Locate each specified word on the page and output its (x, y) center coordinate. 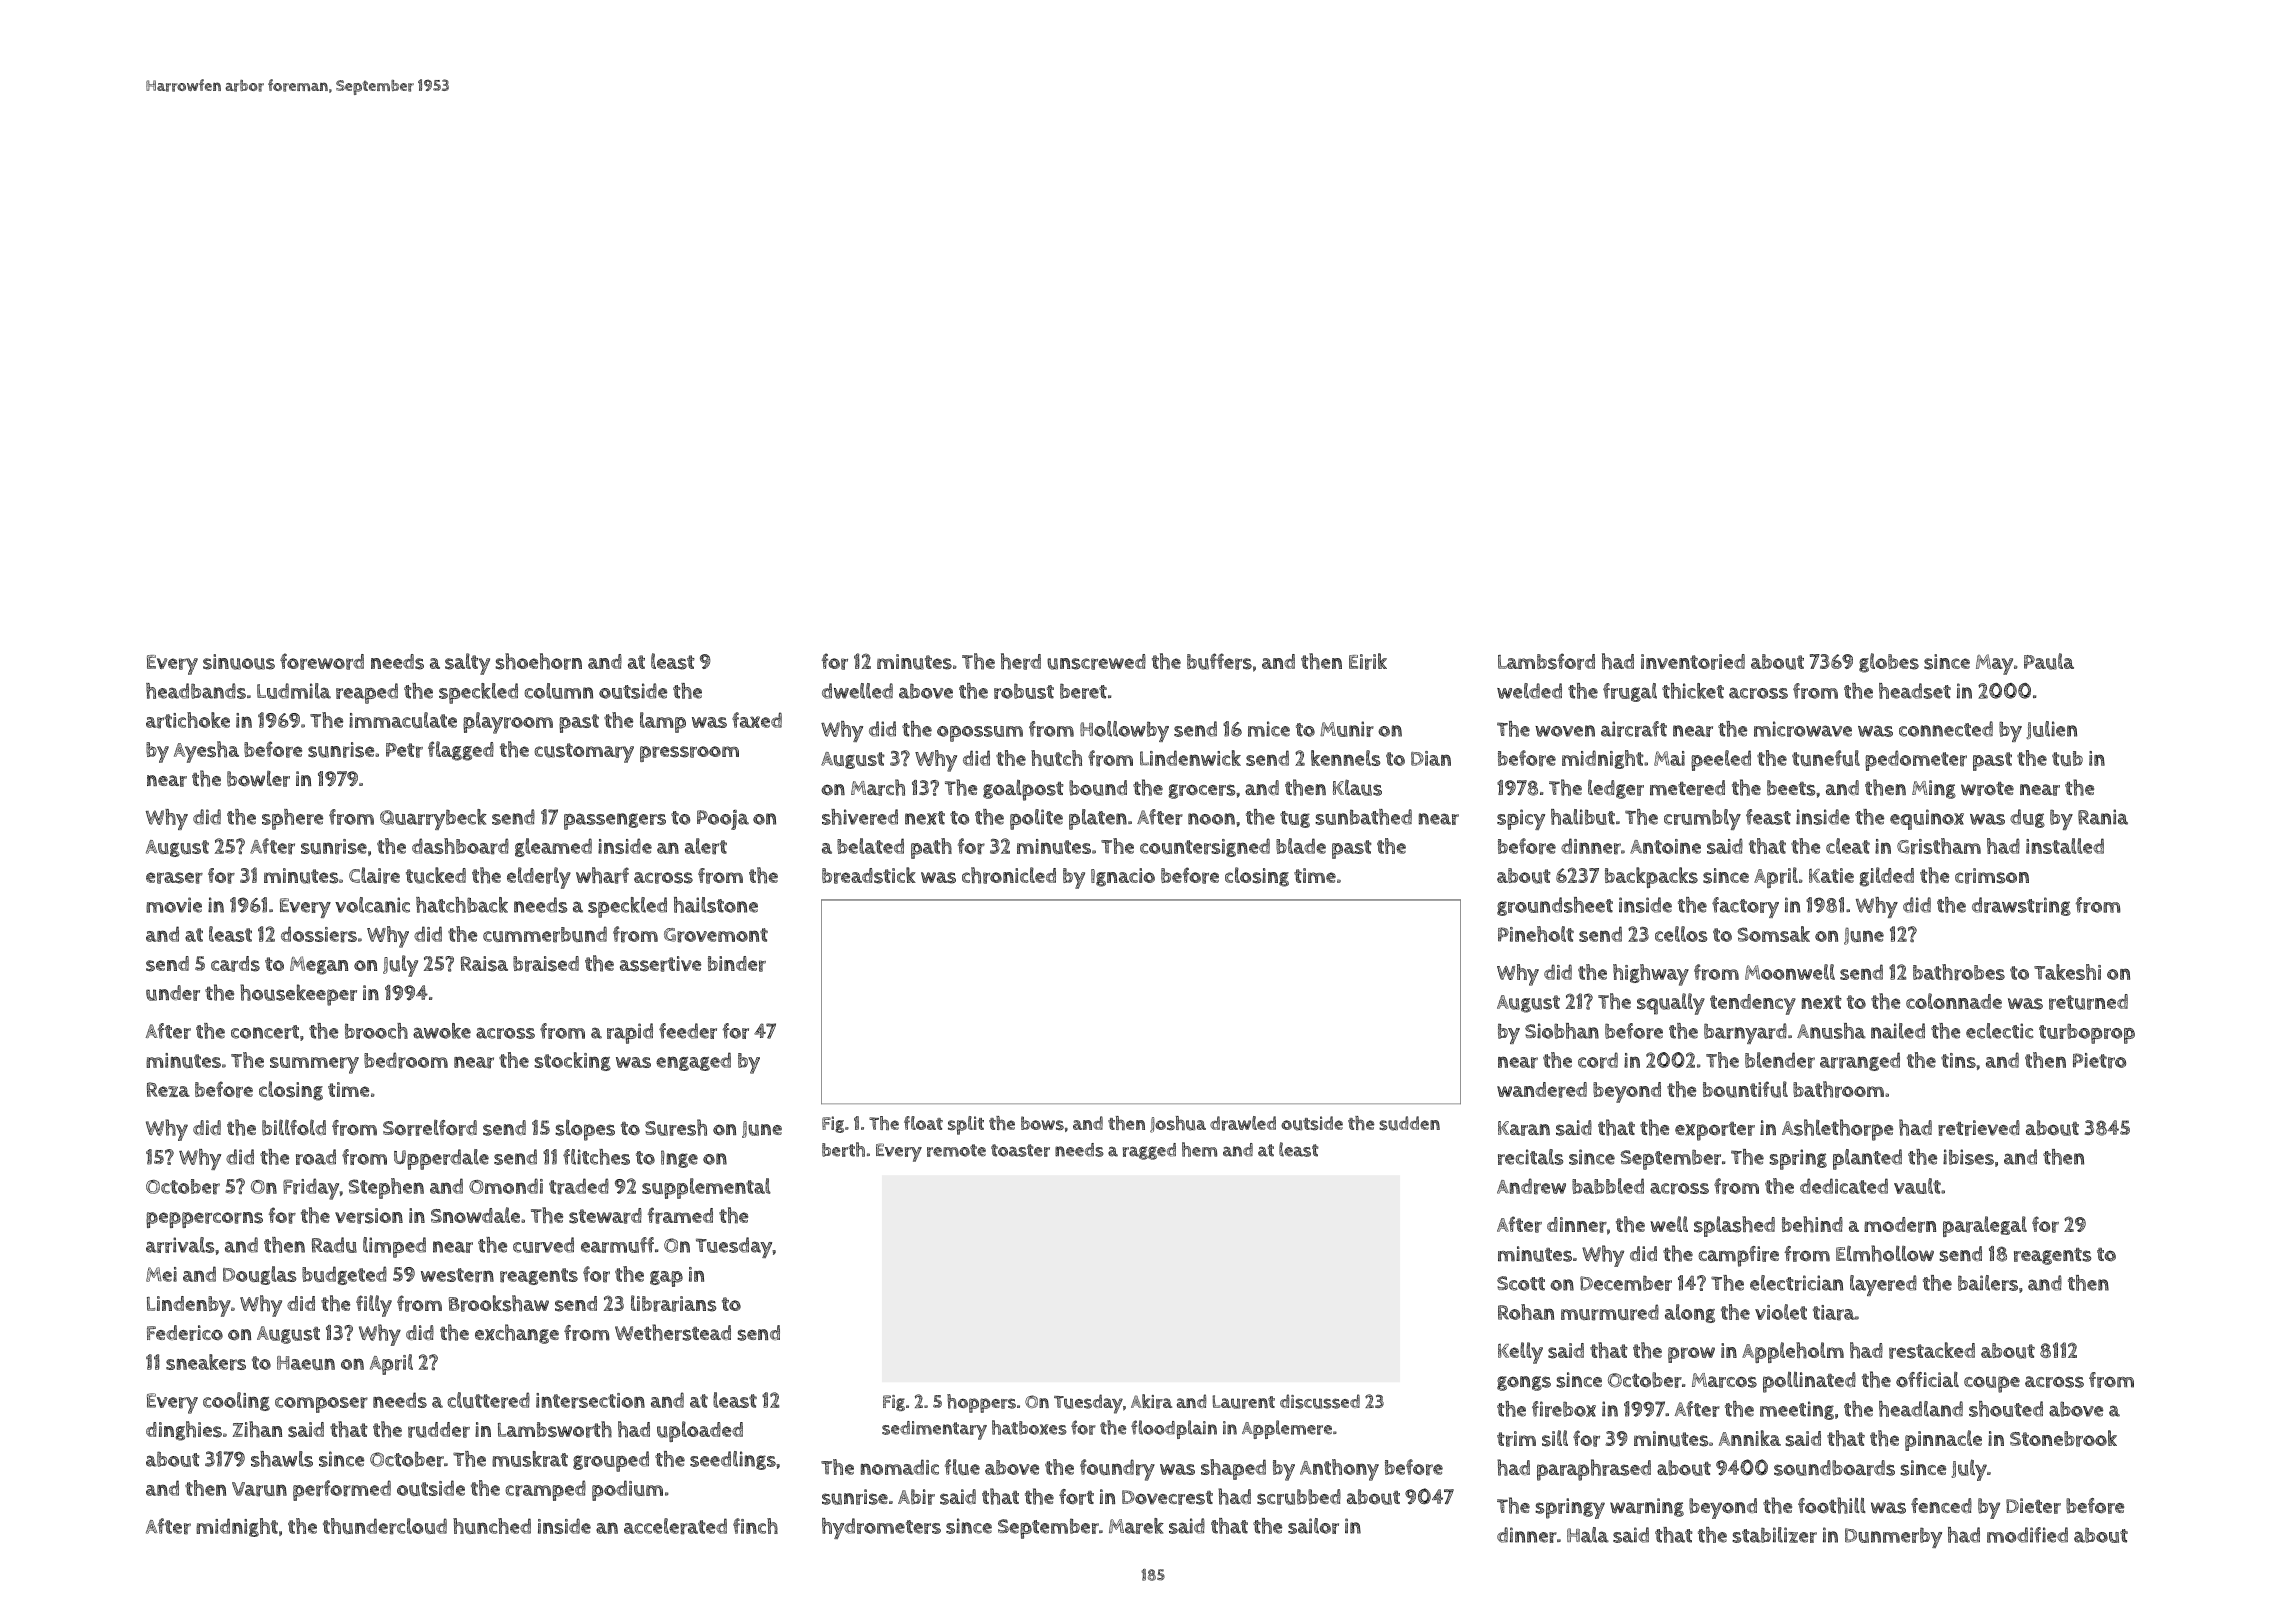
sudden (1409, 1123)
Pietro (2099, 1061)
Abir (916, 1497)
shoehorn (538, 661)
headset (1915, 691)
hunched (492, 1526)
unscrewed (1096, 662)
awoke (442, 1031)
